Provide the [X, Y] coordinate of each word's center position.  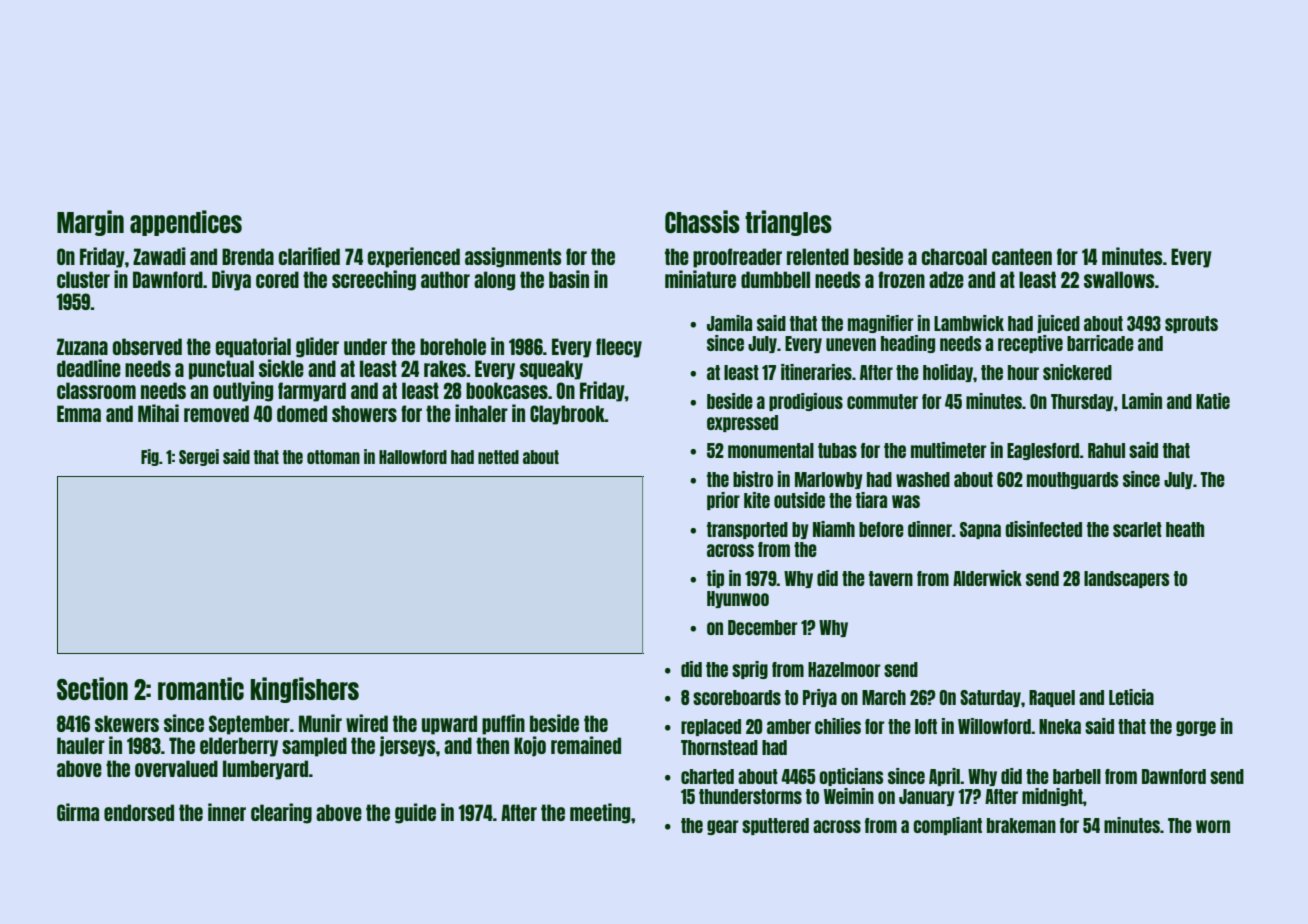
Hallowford [413, 457]
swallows [1119, 279]
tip [715, 579]
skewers [127, 723]
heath [1185, 529]
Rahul [1106, 450]
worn [1213, 826]
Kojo [530, 746]
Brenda [248, 256]
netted [498, 457]
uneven [851, 344]
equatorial [253, 347]
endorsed [139, 812]
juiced [1058, 324]
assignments [513, 257]
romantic [201, 688]
